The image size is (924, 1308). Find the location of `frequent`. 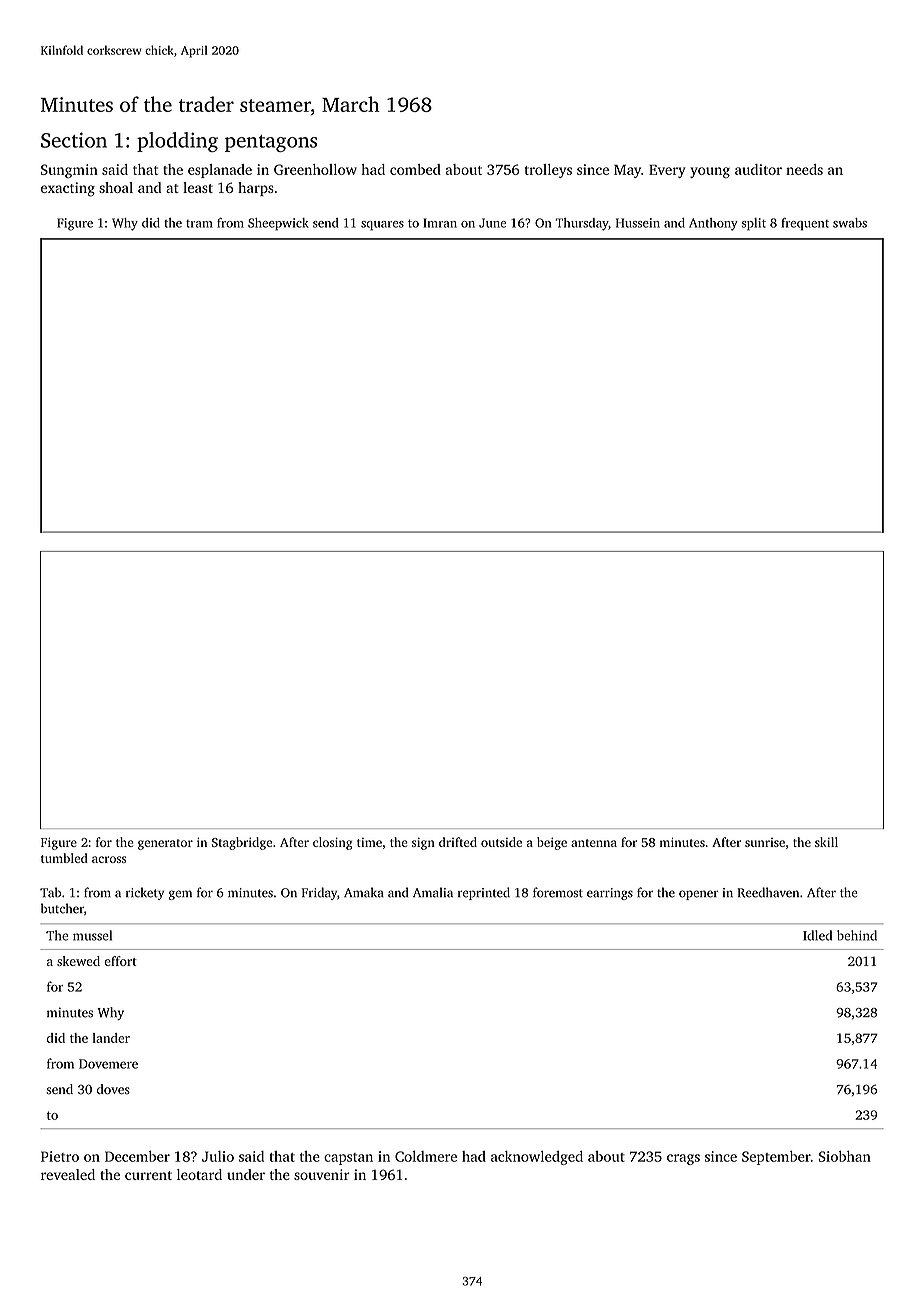

frequent is located at coordinates (805, 224).
